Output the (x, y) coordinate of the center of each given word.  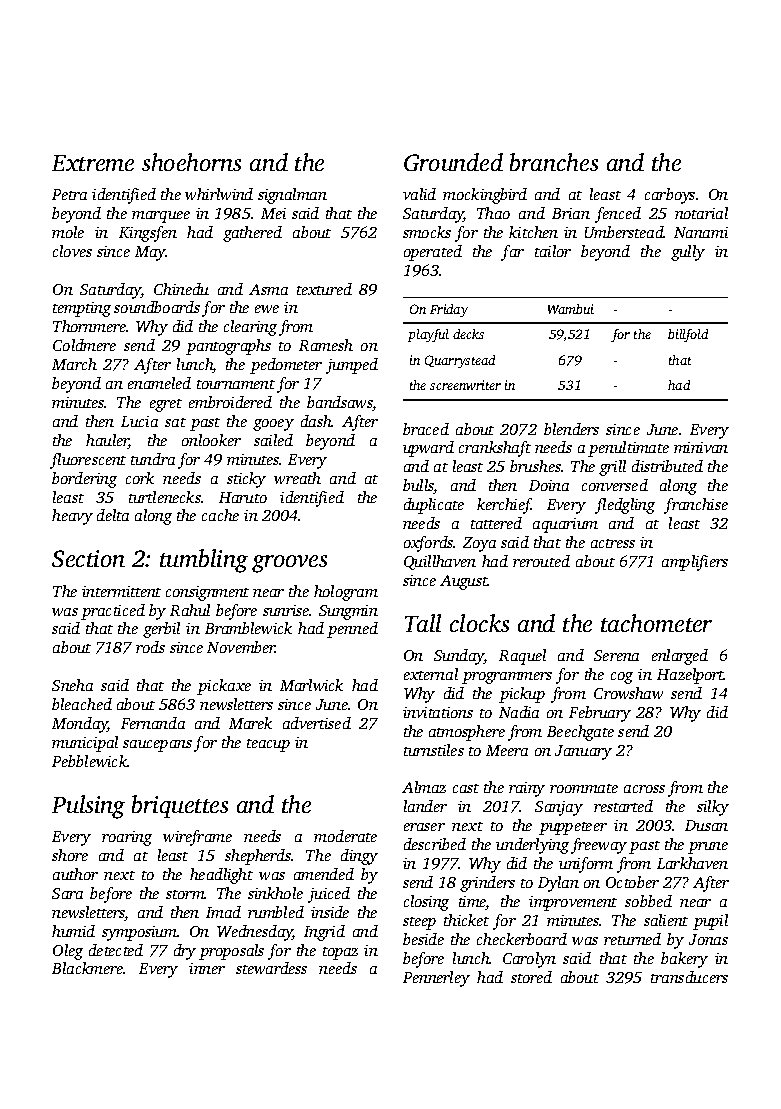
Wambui (571, 309)
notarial (701, 213)
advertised (317, 723)
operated (433, 253)
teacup (268, 745)
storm (185, 894)
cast (466, 788)
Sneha (72, 685)
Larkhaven (692, 863)
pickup (522, 695)
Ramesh (326, 345)
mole (68, 232)
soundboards (157, 307)
